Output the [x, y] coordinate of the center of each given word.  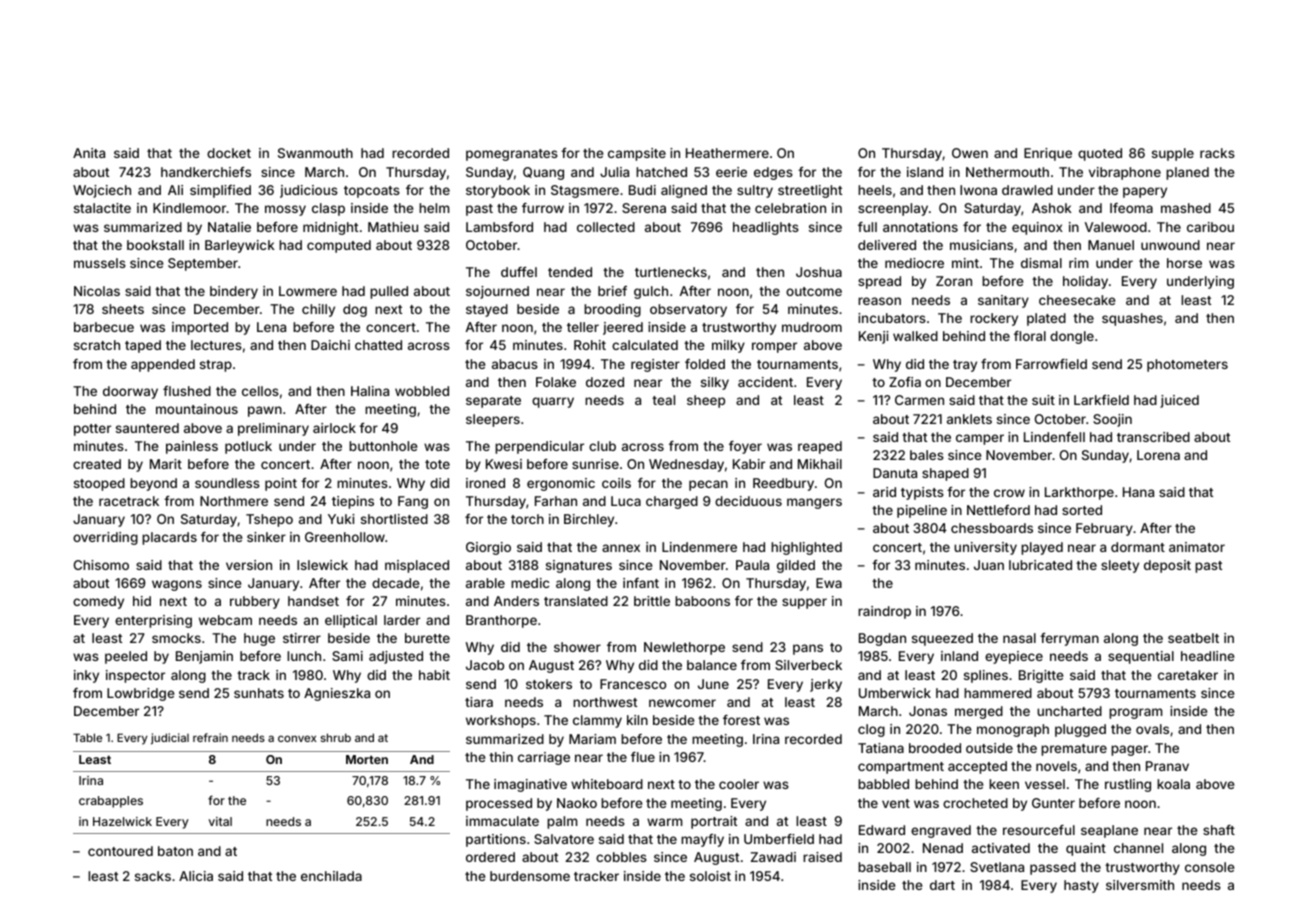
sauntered [147, 428]
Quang [543, 173]
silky [715, 383]
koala [1173, 784]
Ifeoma [1131, 208]
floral [1030, 336]
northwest [605, 702]
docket [229, 153]
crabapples [111, 802]
